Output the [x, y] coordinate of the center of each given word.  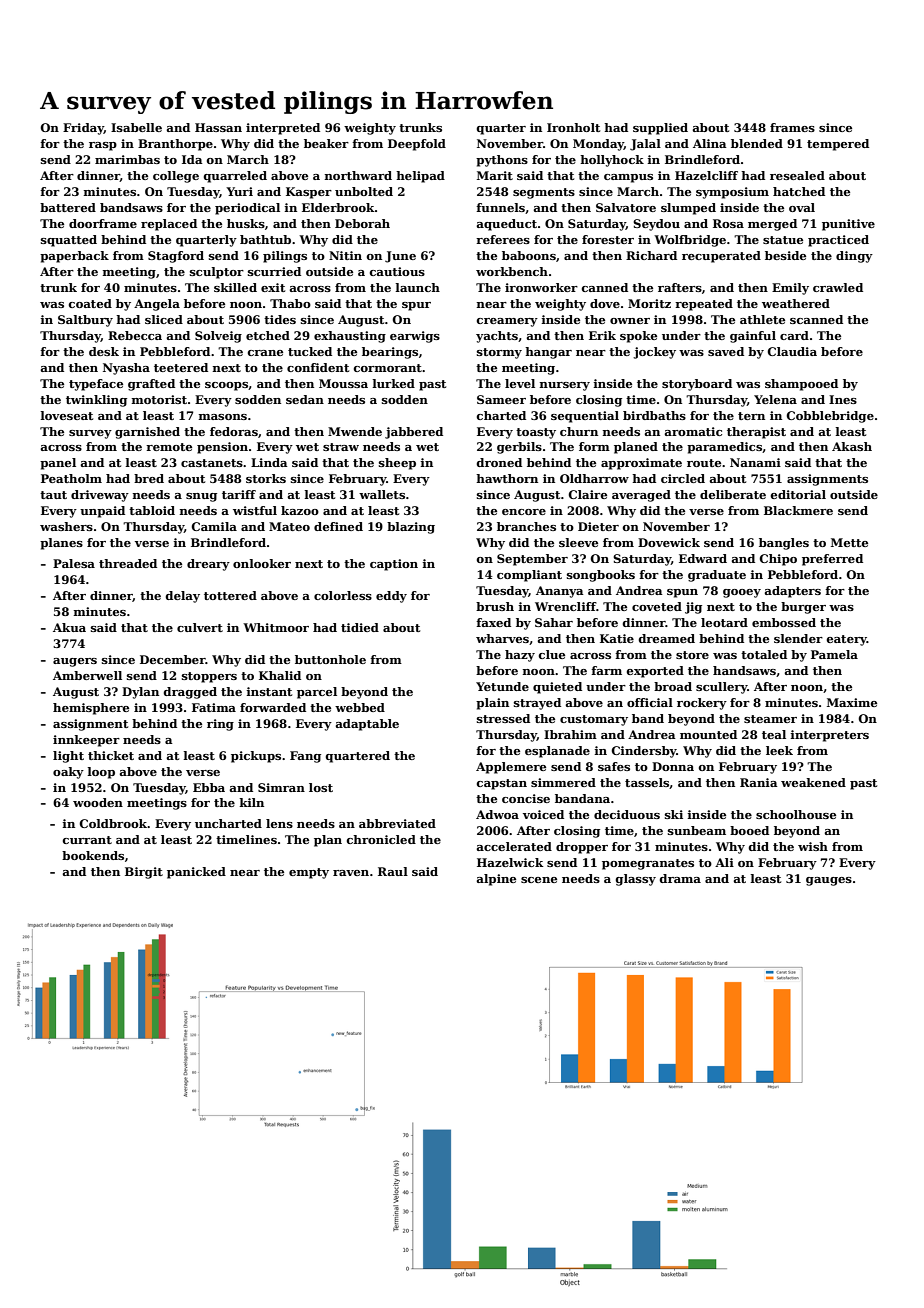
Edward [703, 558]
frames [792, 127]
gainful [753, 337]
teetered [181, 367]
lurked [393, 383]
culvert [200, 627]
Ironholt [573, 127]
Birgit [144, 873]
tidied [360, 627]
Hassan [218, 127]
